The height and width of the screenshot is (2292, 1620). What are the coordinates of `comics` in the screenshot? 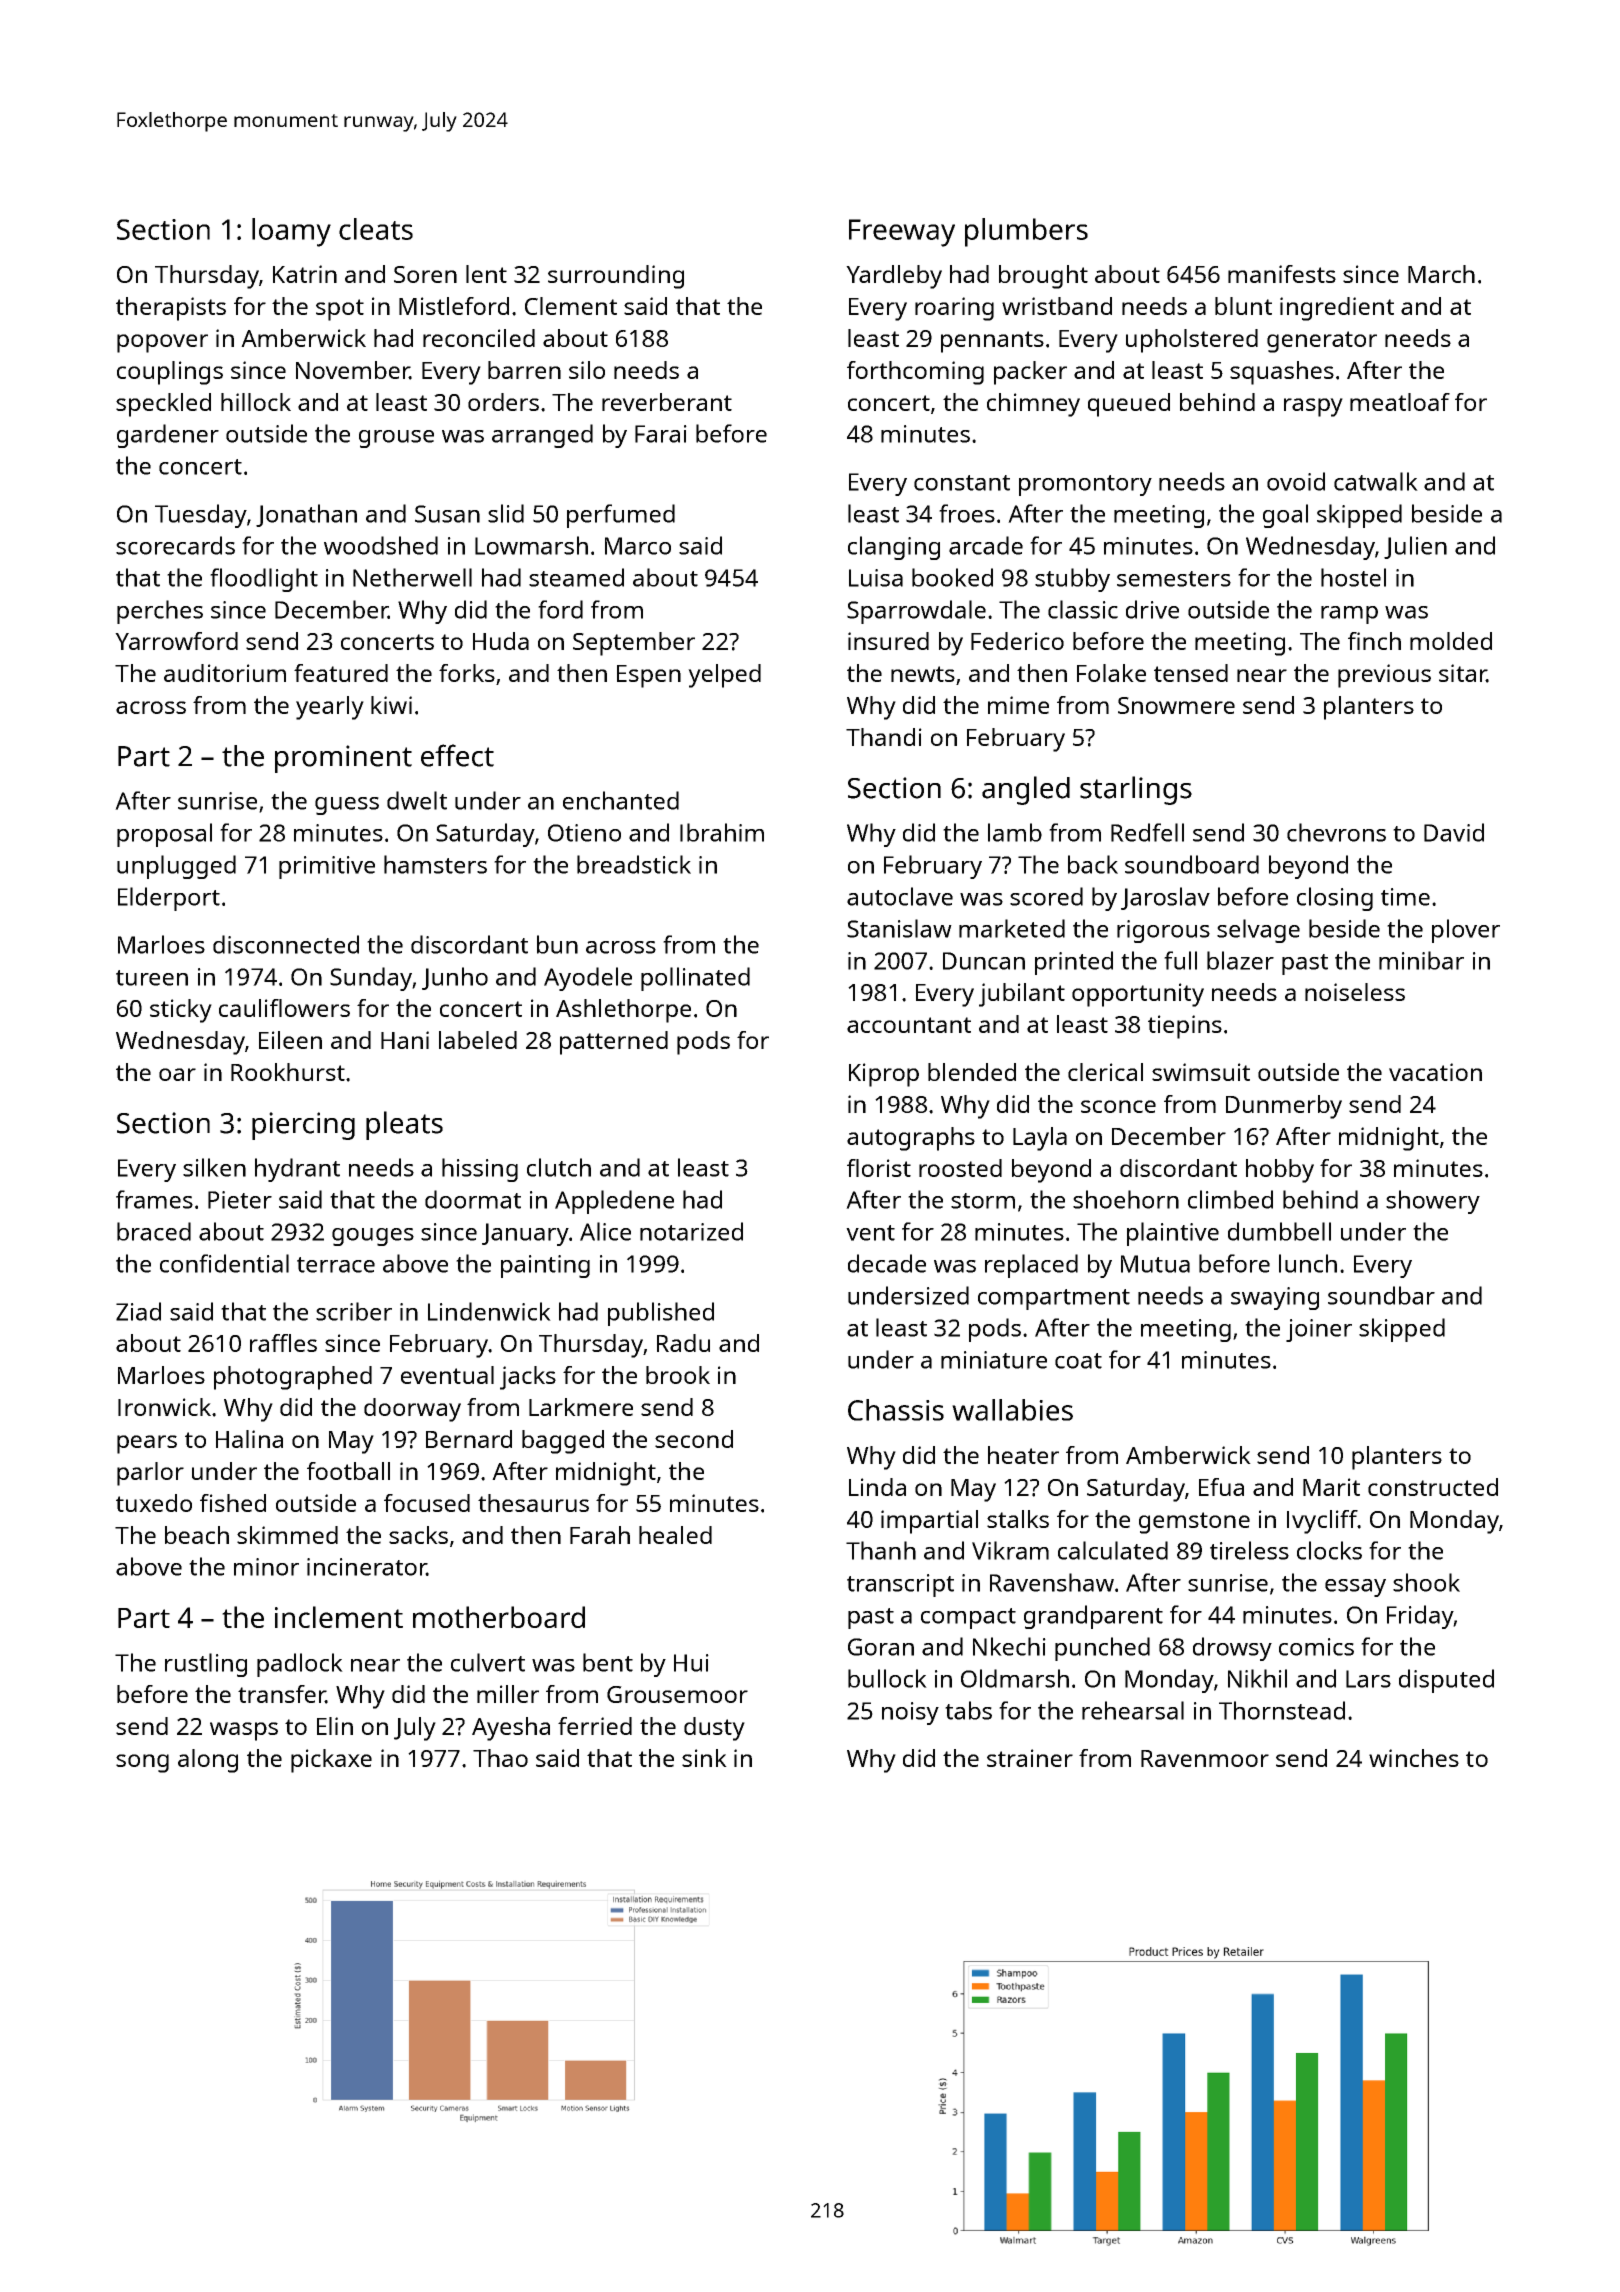 It's located at (1316, 1647).
